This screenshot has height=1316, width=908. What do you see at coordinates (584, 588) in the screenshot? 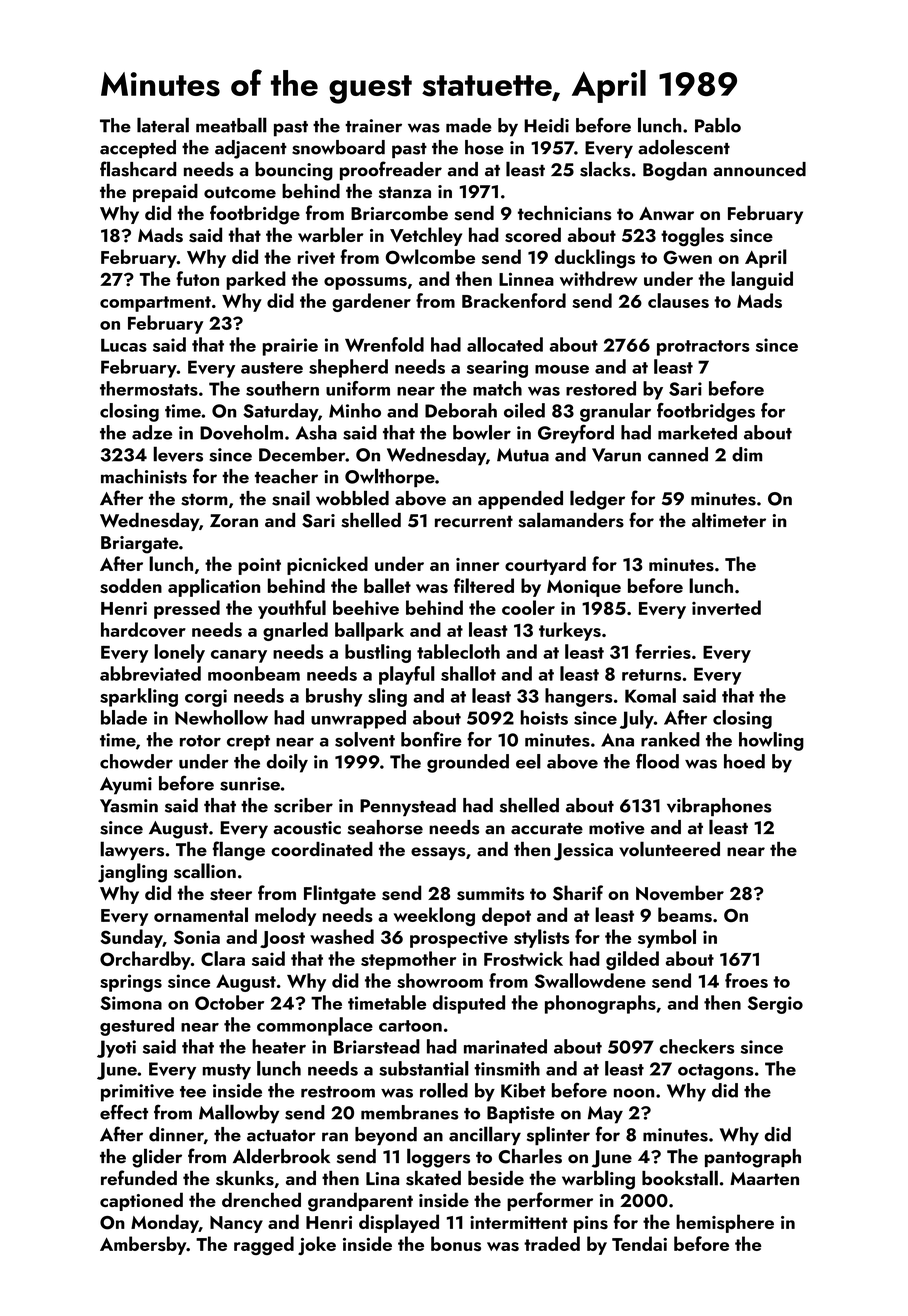
I see `Monique` at bounding box center [584, 588].
